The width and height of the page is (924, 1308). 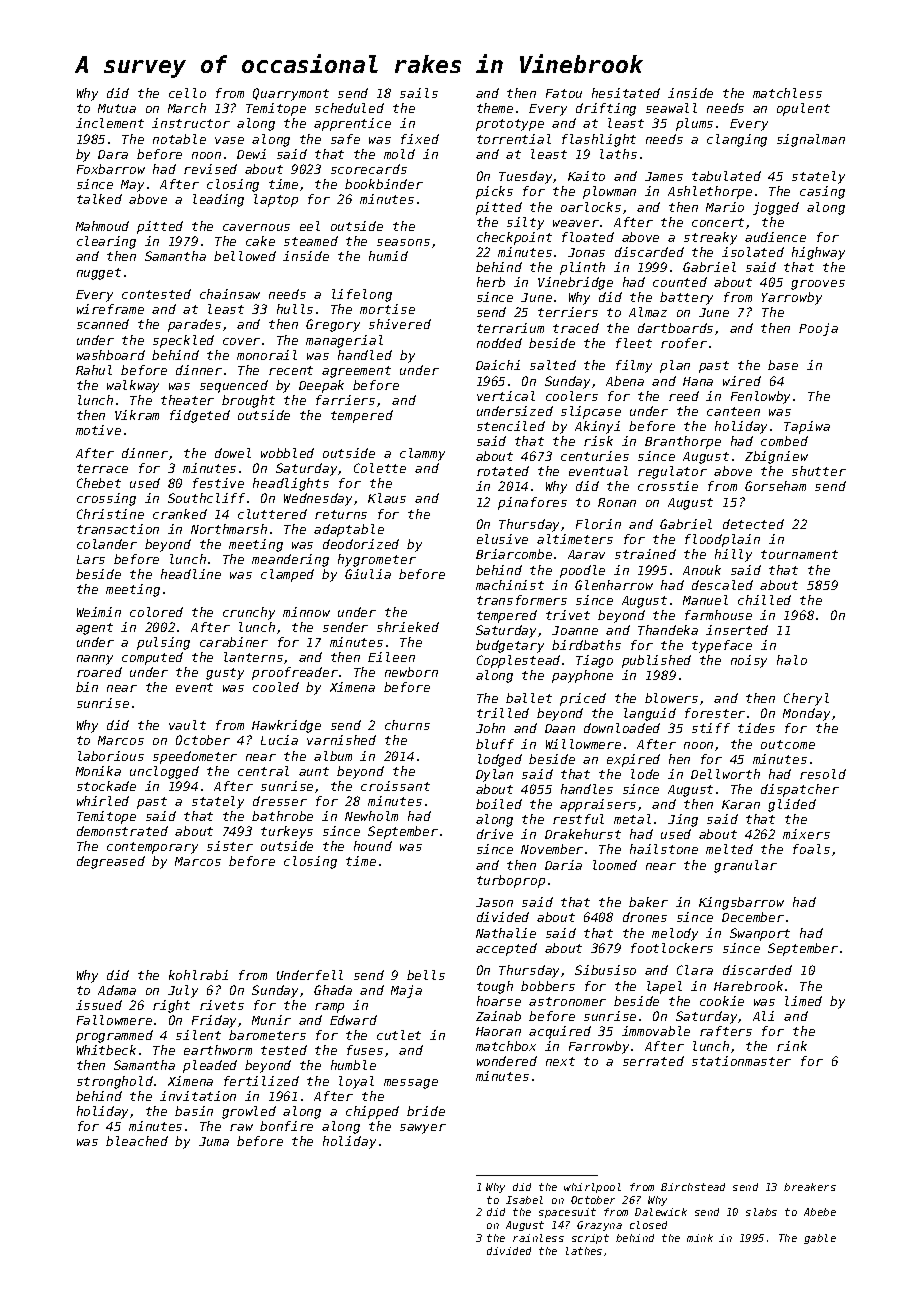 I want to click on stationmaster, so click(x=741, y=1061).
